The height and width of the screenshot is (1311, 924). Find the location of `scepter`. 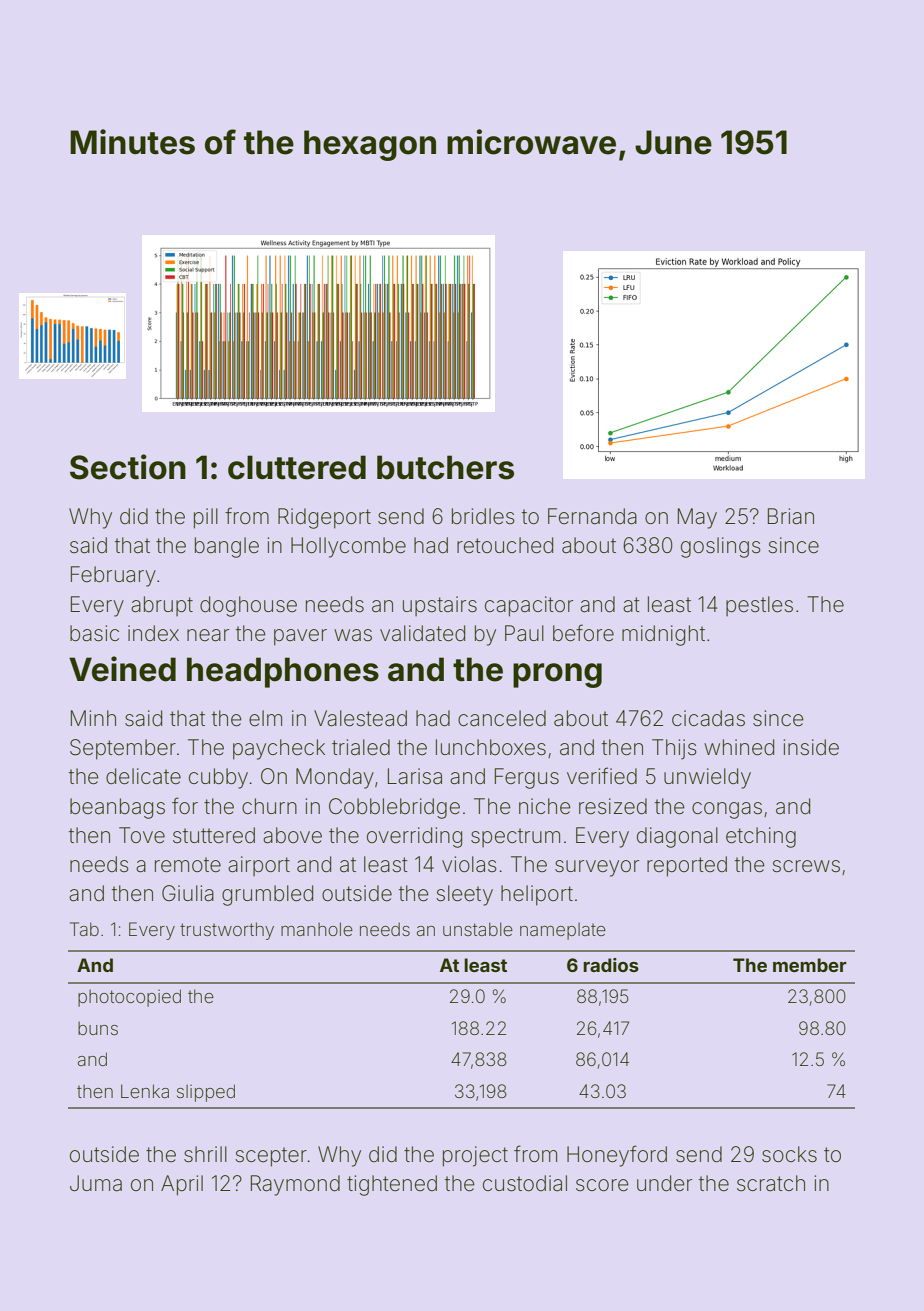

scepter is located at coordinates (271, 1157).
